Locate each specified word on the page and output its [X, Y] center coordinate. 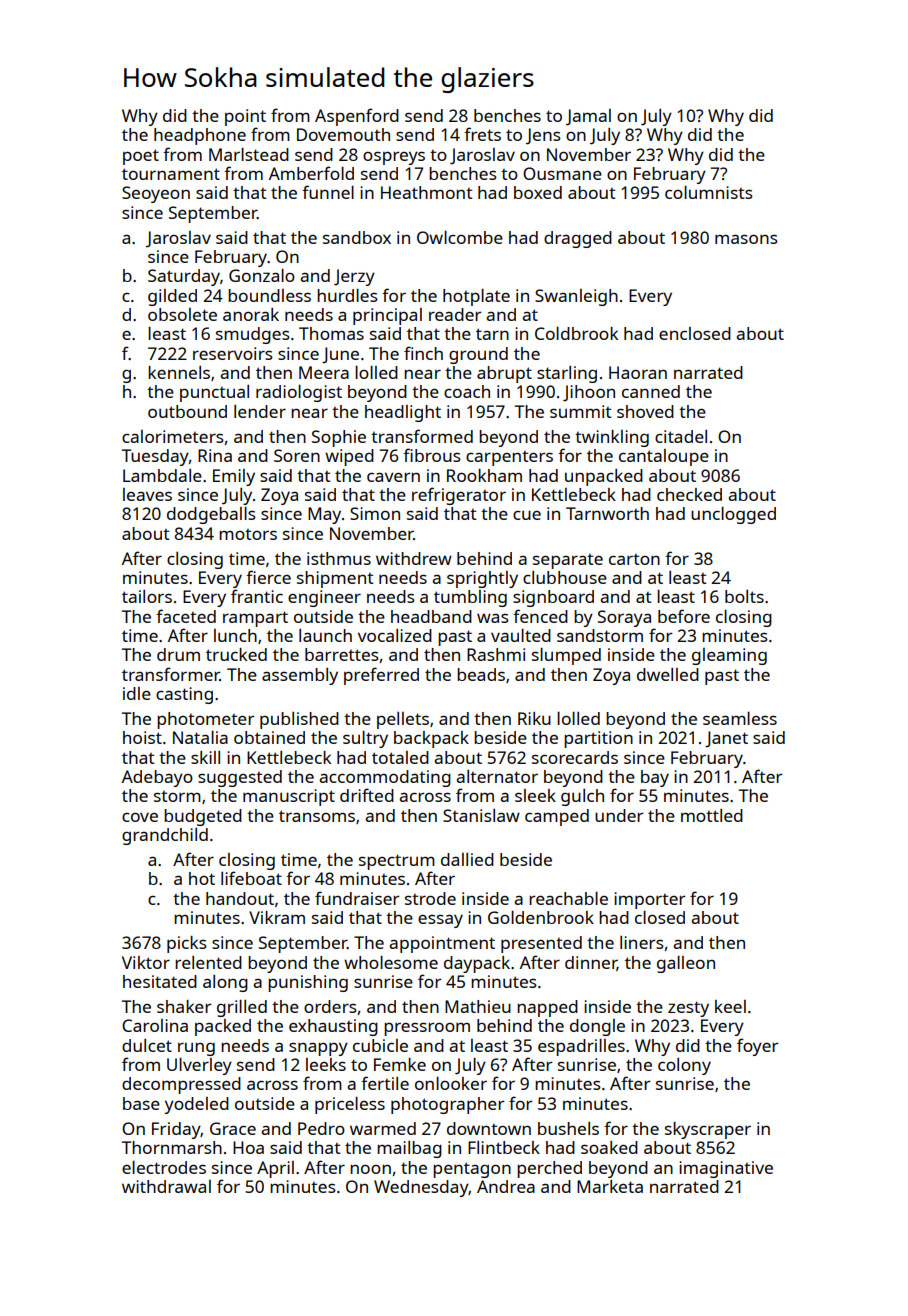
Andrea [506, 1186]
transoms [317, 816]
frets [482, 134]
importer [649, 900]
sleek [535, 795]
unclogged [733, 515]
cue [527, 515]
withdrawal [166, 1186]
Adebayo [157, 778]
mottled [712, 815]
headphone [200, 136]
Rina [215, 455]
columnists [709, 192]
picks [187, 944]
